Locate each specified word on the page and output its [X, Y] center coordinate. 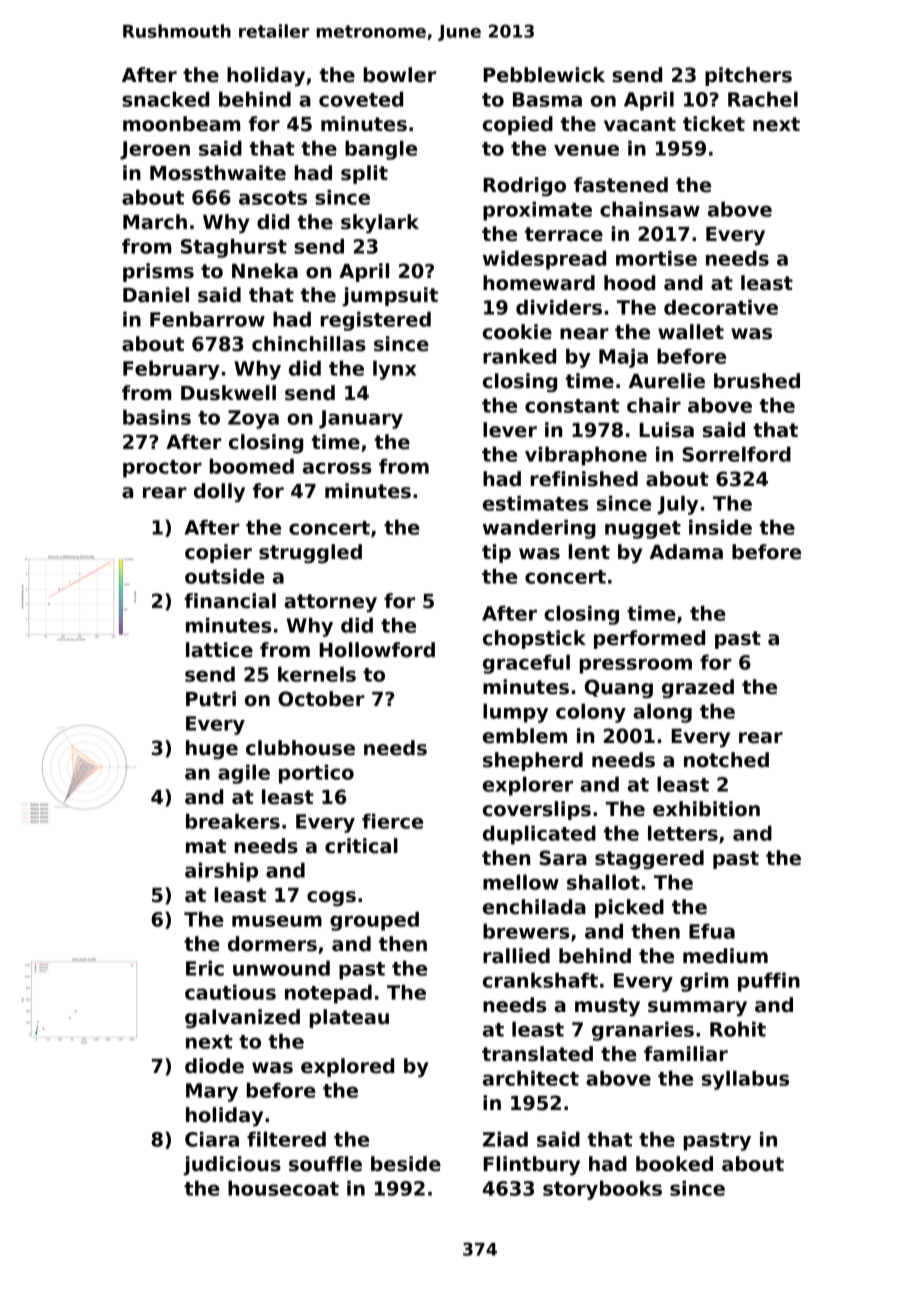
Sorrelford [736, 454]
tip [496, 553]
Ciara [212, 1139]
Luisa [666, 430]
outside [225, 576]
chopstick [534, 639]
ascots [273, 198]
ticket [714, 124]
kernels [317, 674]
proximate [537, 211]
